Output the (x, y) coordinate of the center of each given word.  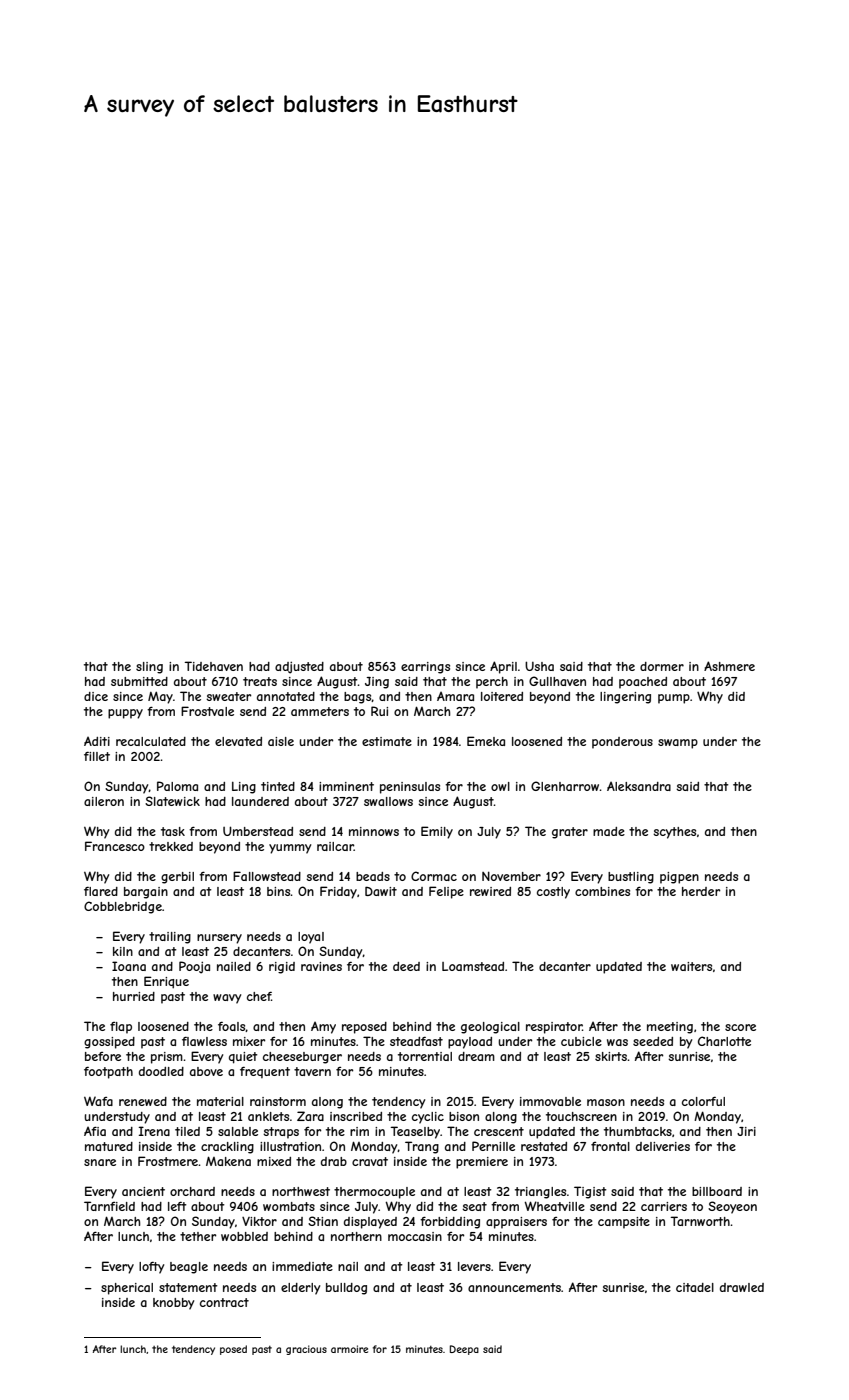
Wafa (98, 1101)
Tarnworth (700, 1221)
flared (101, 891)
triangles (540, 1193)
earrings (425, 668)
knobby (173, 1304)
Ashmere (729, 666)
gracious (306, 1350)
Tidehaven (213, 666)
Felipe (446, 892)
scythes (674, 833)
